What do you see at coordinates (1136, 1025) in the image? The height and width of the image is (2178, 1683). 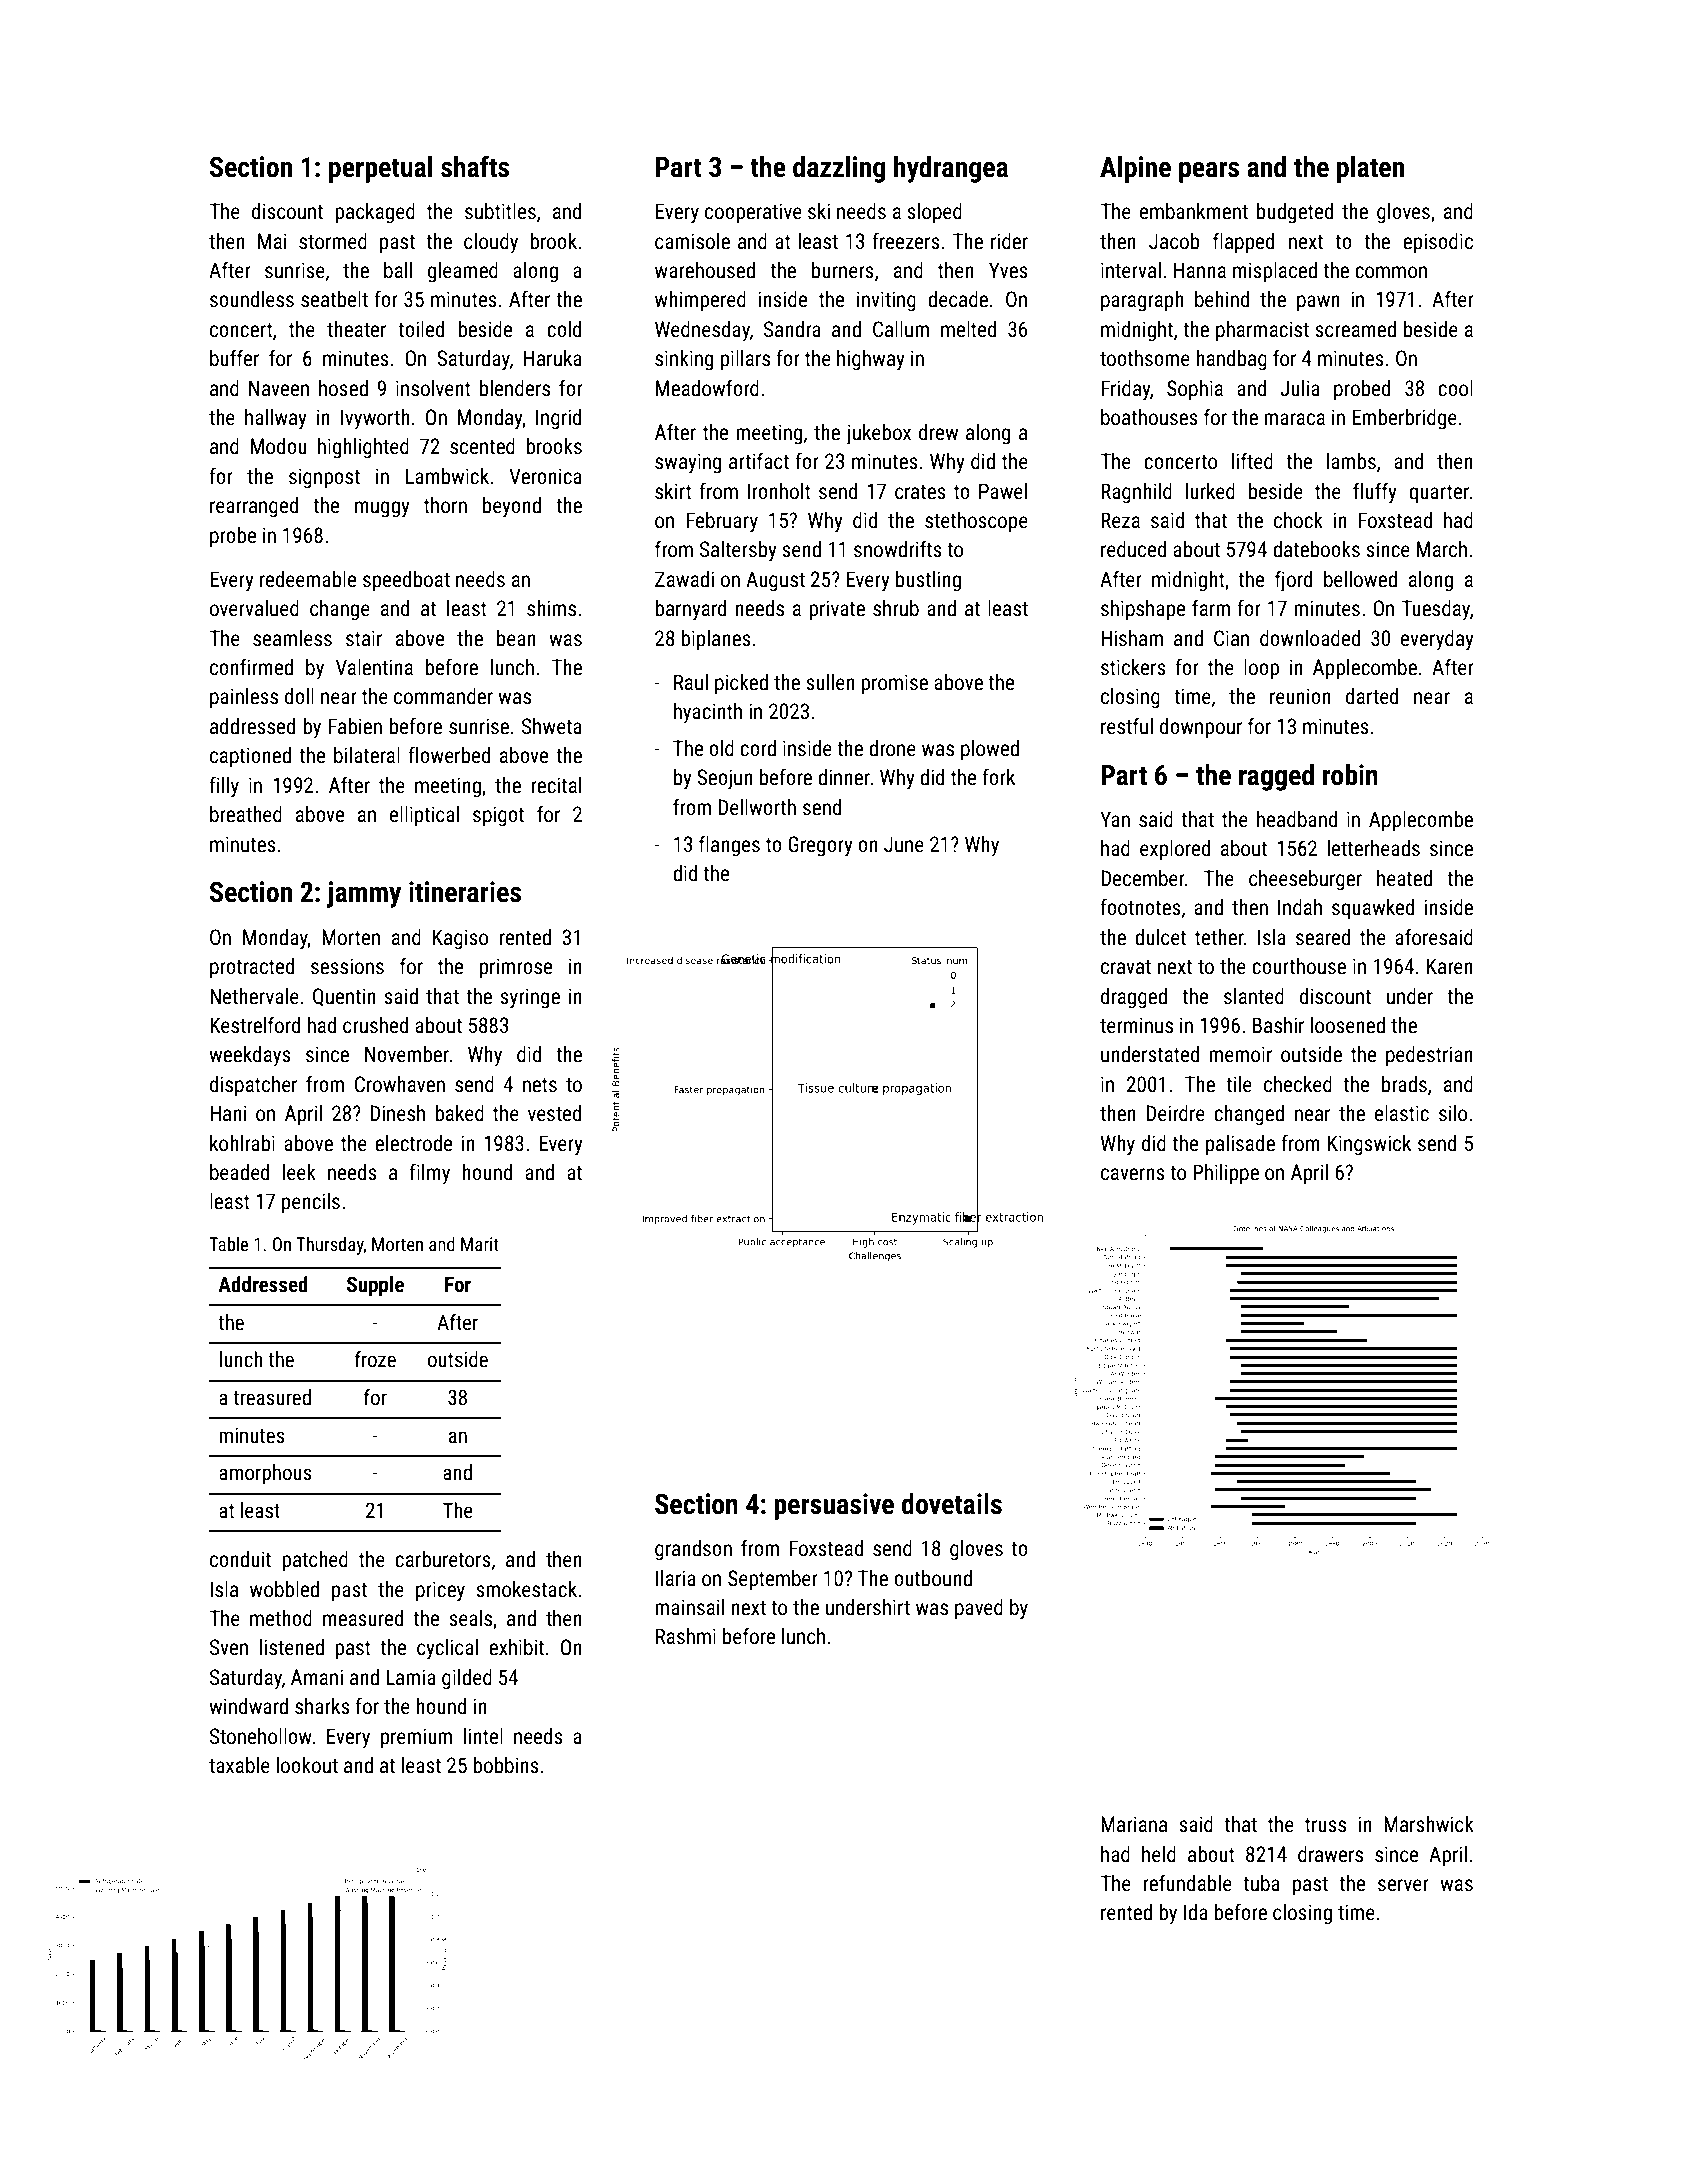 I see `terminus` at bounding box center [1136, 1025].
